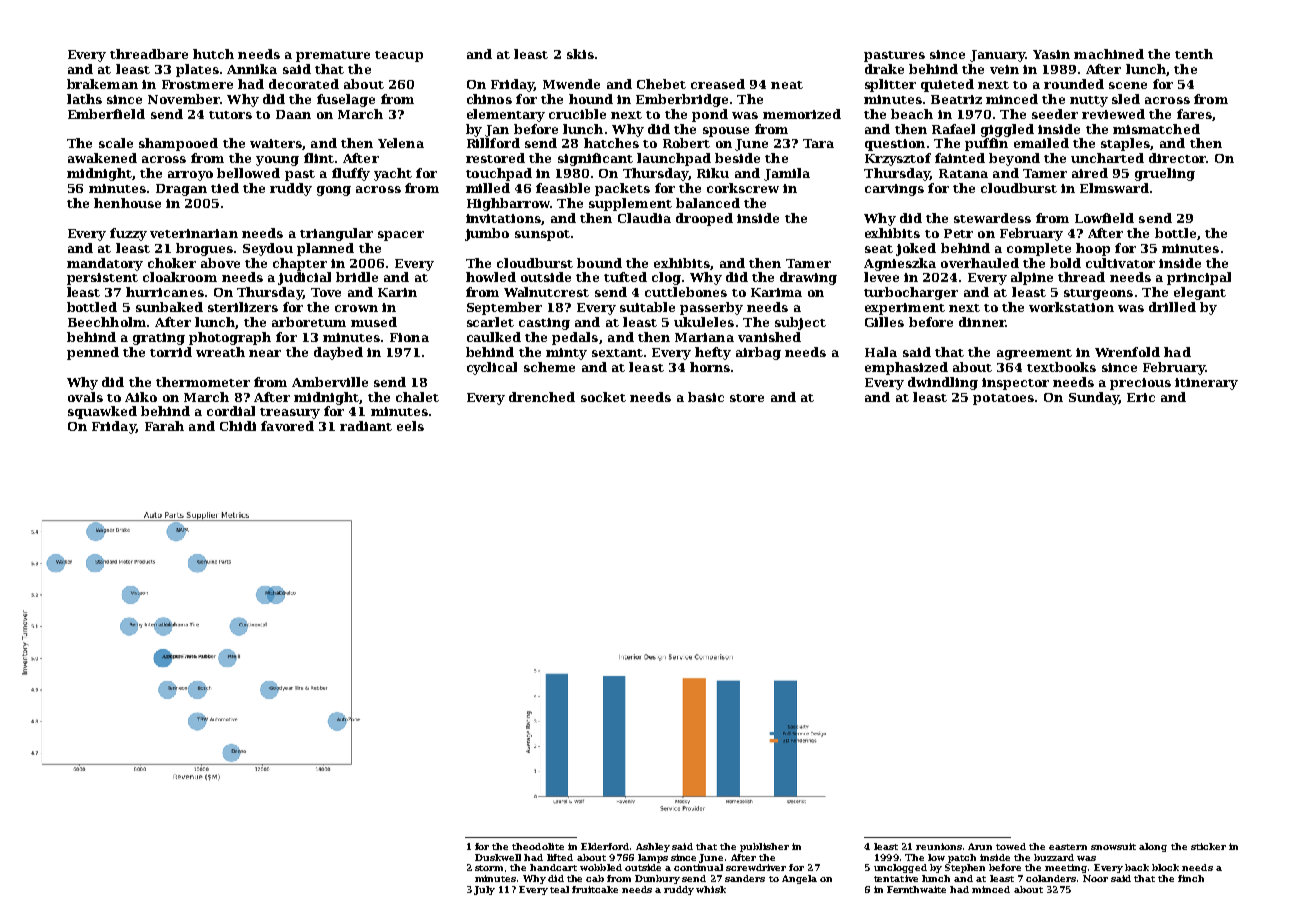 This screenshot has height=924, width=1308. Describe the element at coordinates (238, 426) in the screenshot. I see `Chidi` at that location.
